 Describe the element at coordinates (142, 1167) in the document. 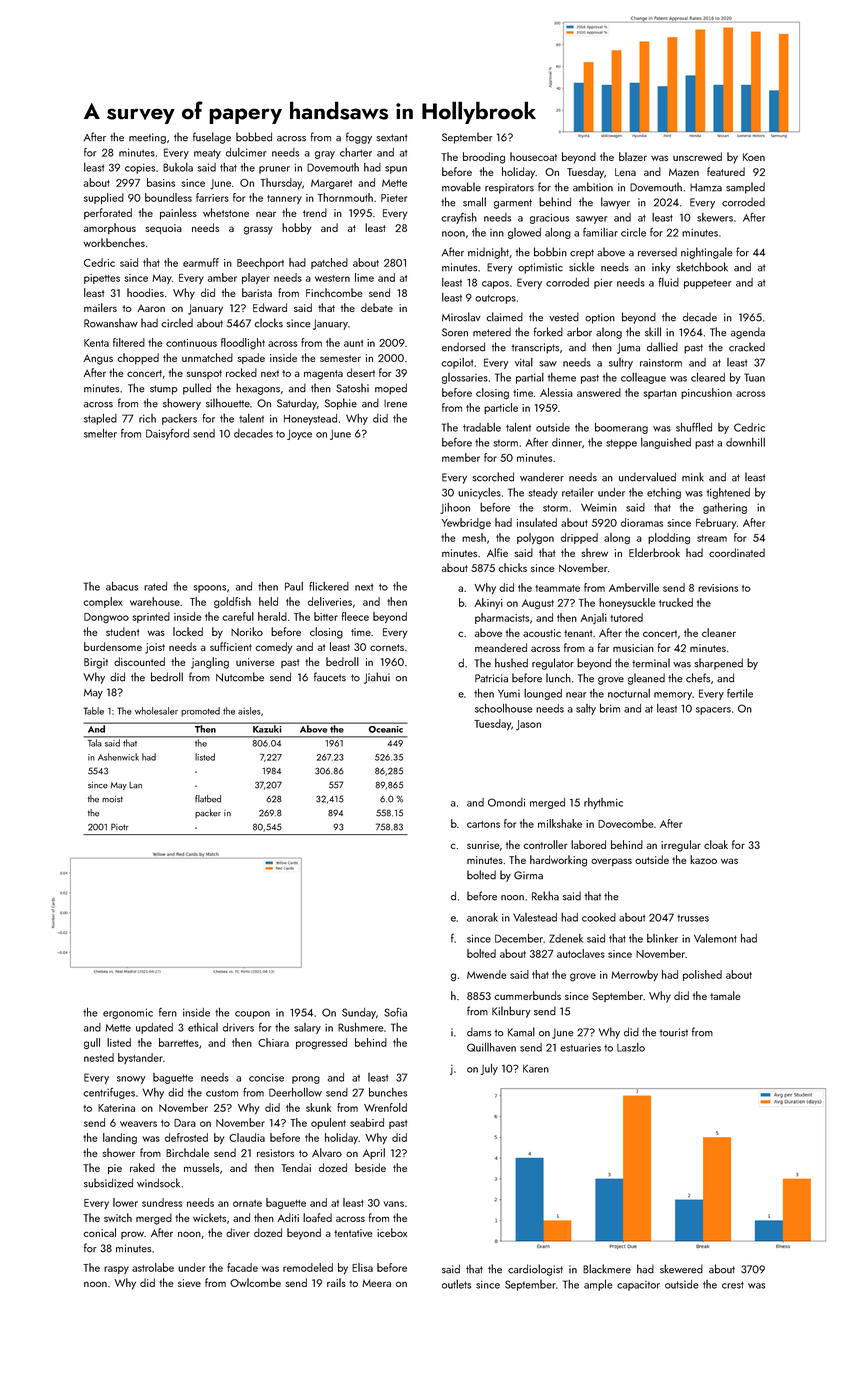

I see `raked` at that location.
